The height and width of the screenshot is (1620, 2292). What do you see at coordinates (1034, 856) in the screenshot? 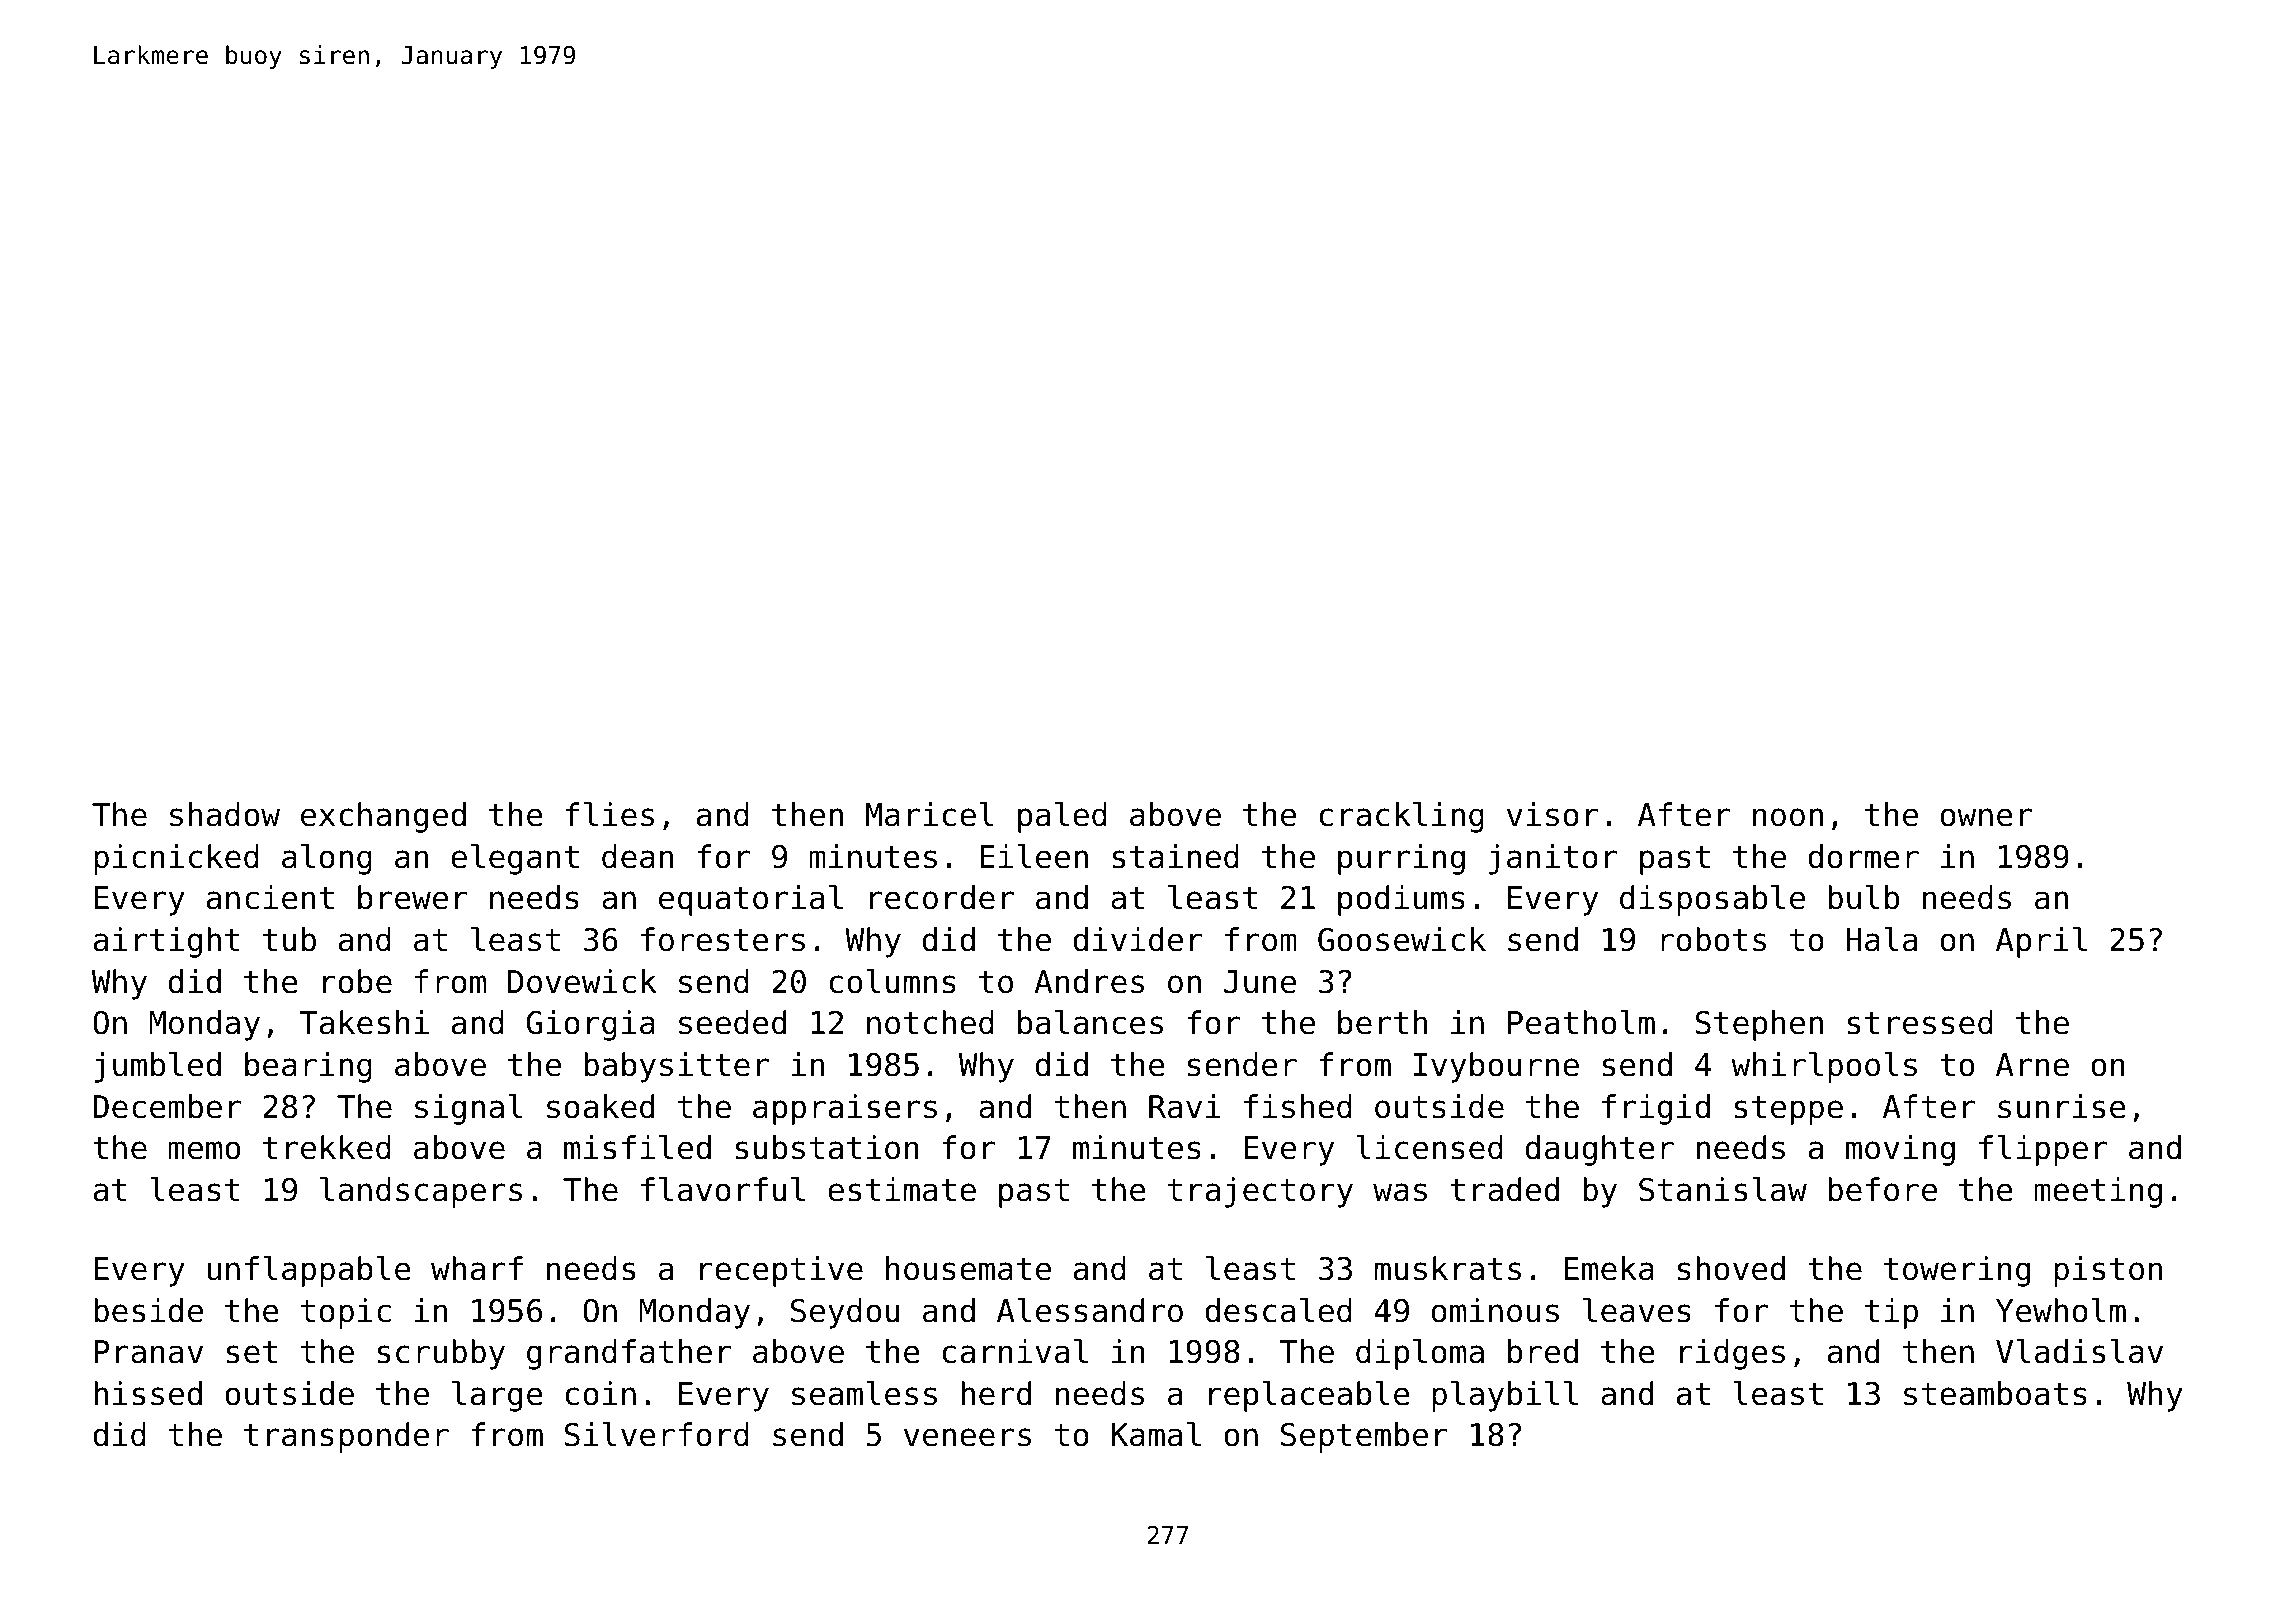
I see `Eileen` at bounding box center [1034, 856].
